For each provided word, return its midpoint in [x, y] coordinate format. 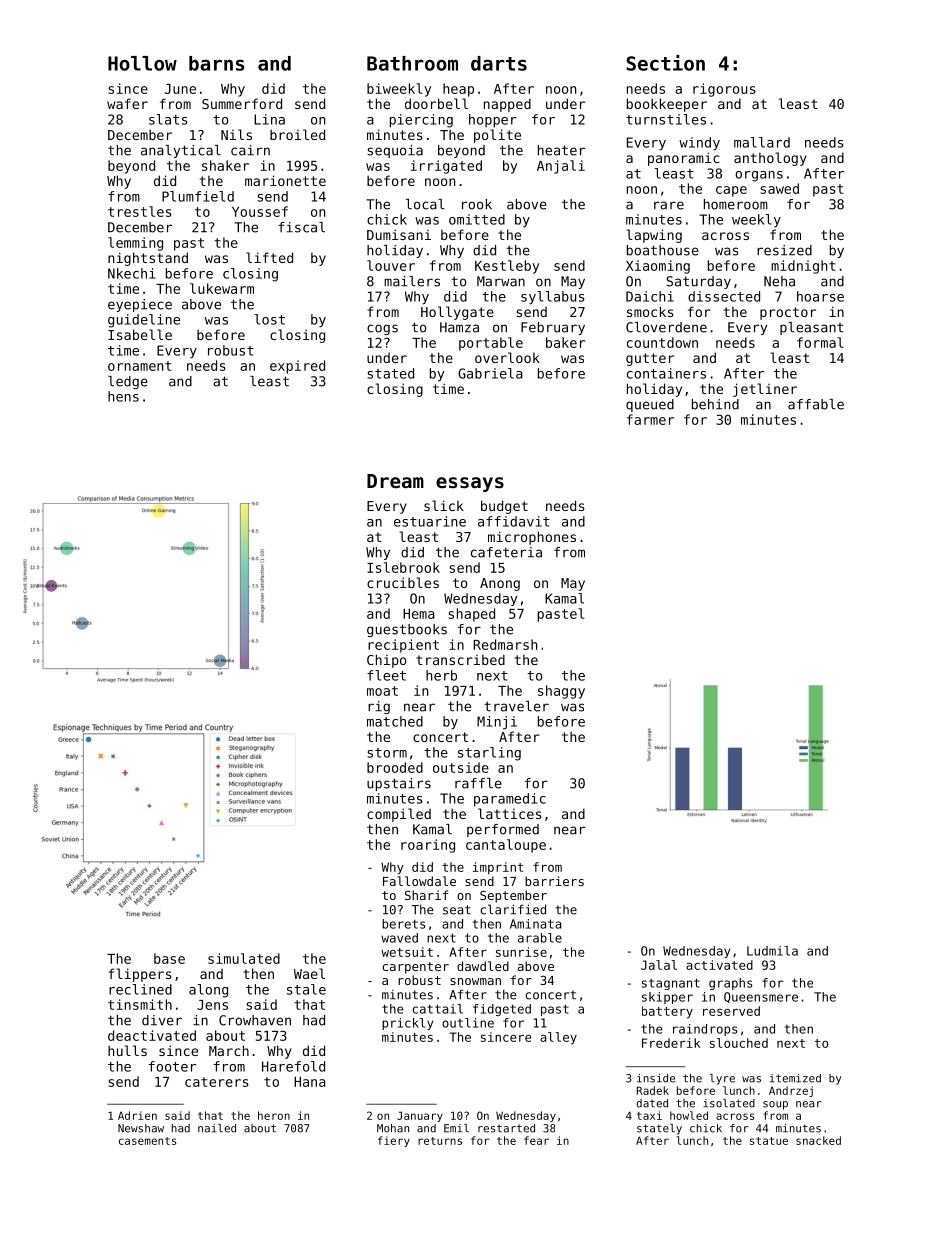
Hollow [142, 63]
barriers [554, 881]
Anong [500, 584]
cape [731, 191]
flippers [140, 975]
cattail [437, 1009]
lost [269, 319]
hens [123, 396]
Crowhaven [255, 1020]
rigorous [724, 90]
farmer [650, 419]
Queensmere [761, 997]
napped [507, 105]
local [425, 204]
